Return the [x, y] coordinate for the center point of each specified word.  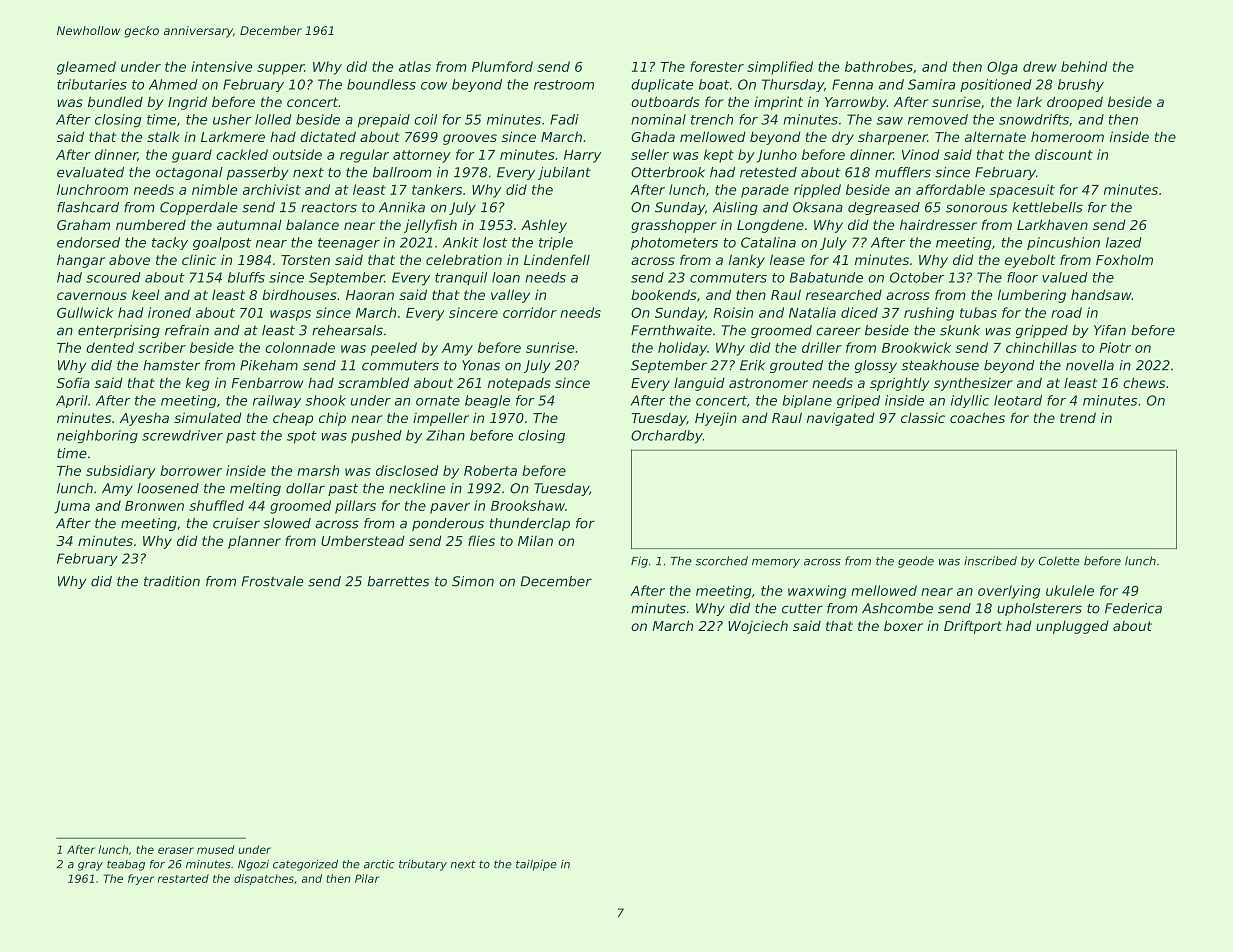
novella [1090, 365]
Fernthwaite [671, 330]
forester [717, 66]
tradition [172, 581]
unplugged [1072, 627]
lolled [273, 119]
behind [1084, 66]
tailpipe [536, 865]
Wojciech [758, 627]
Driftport [973, 627]
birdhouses [299, 294]
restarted [183, 878]
